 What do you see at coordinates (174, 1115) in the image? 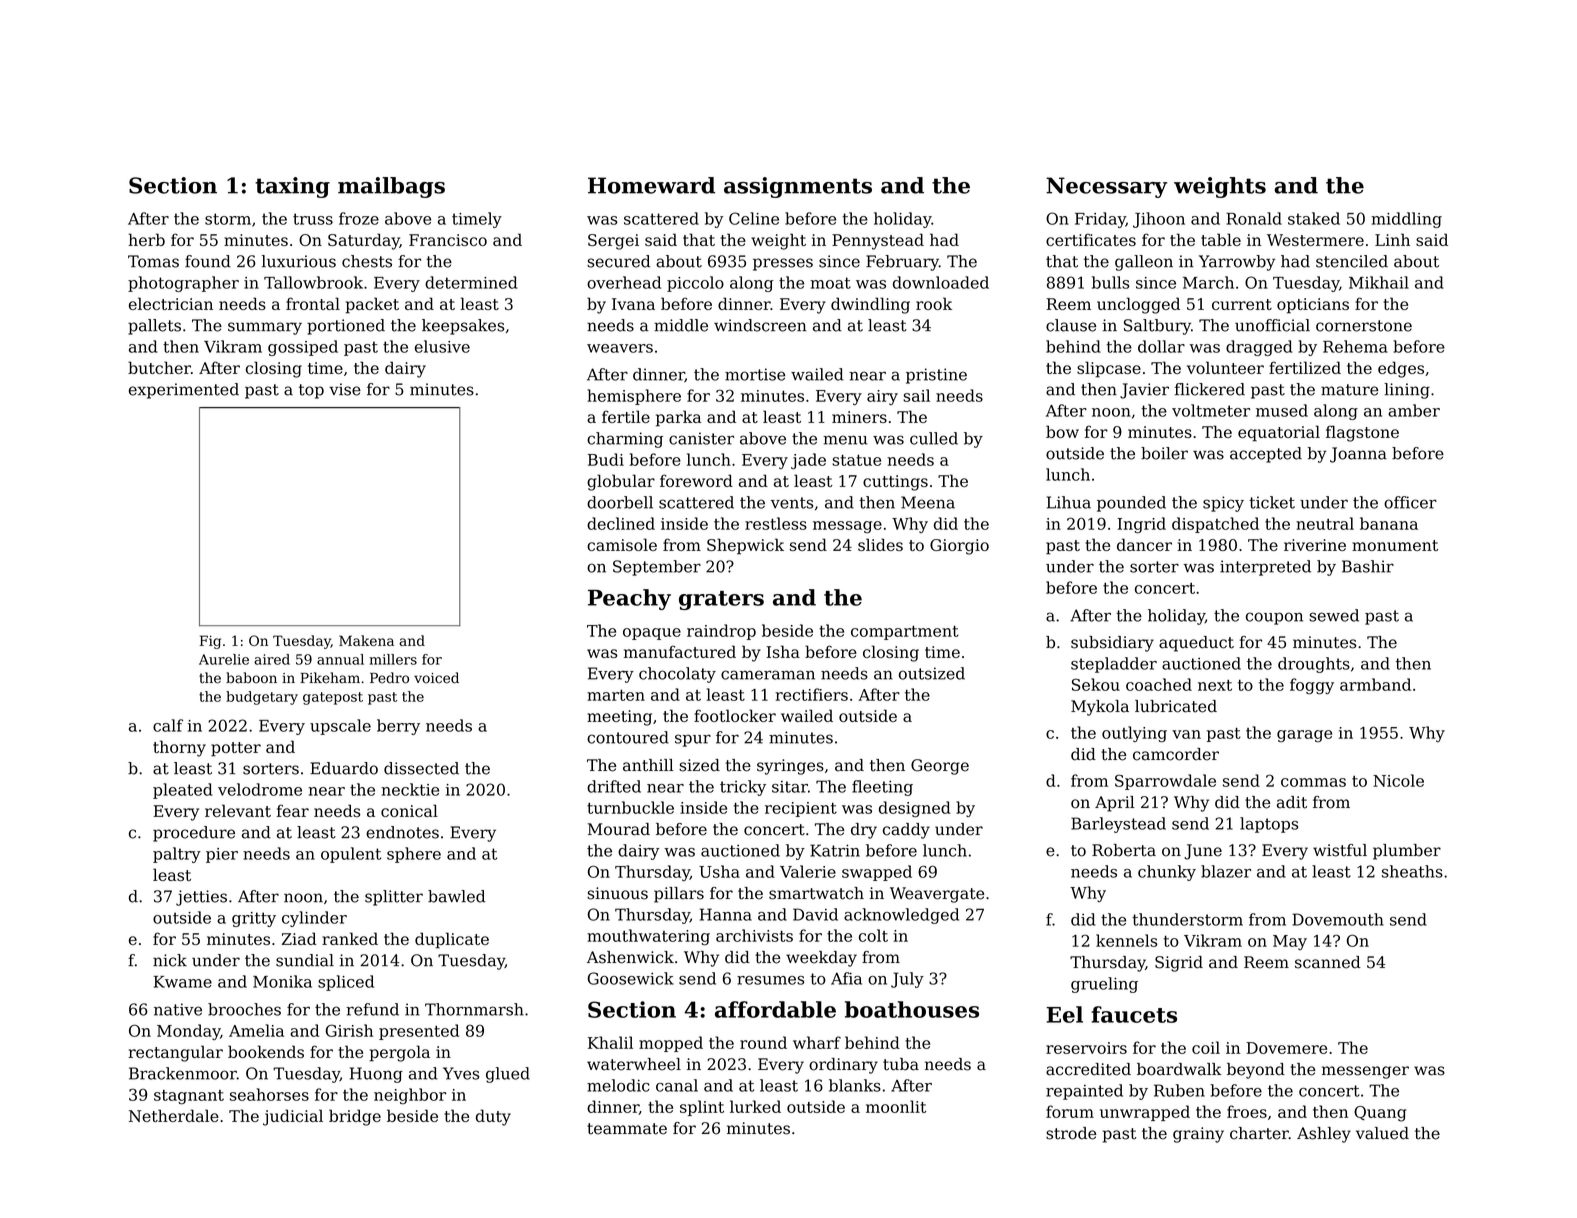
I see `Netherdale` at bounding box center [174, 1115].
